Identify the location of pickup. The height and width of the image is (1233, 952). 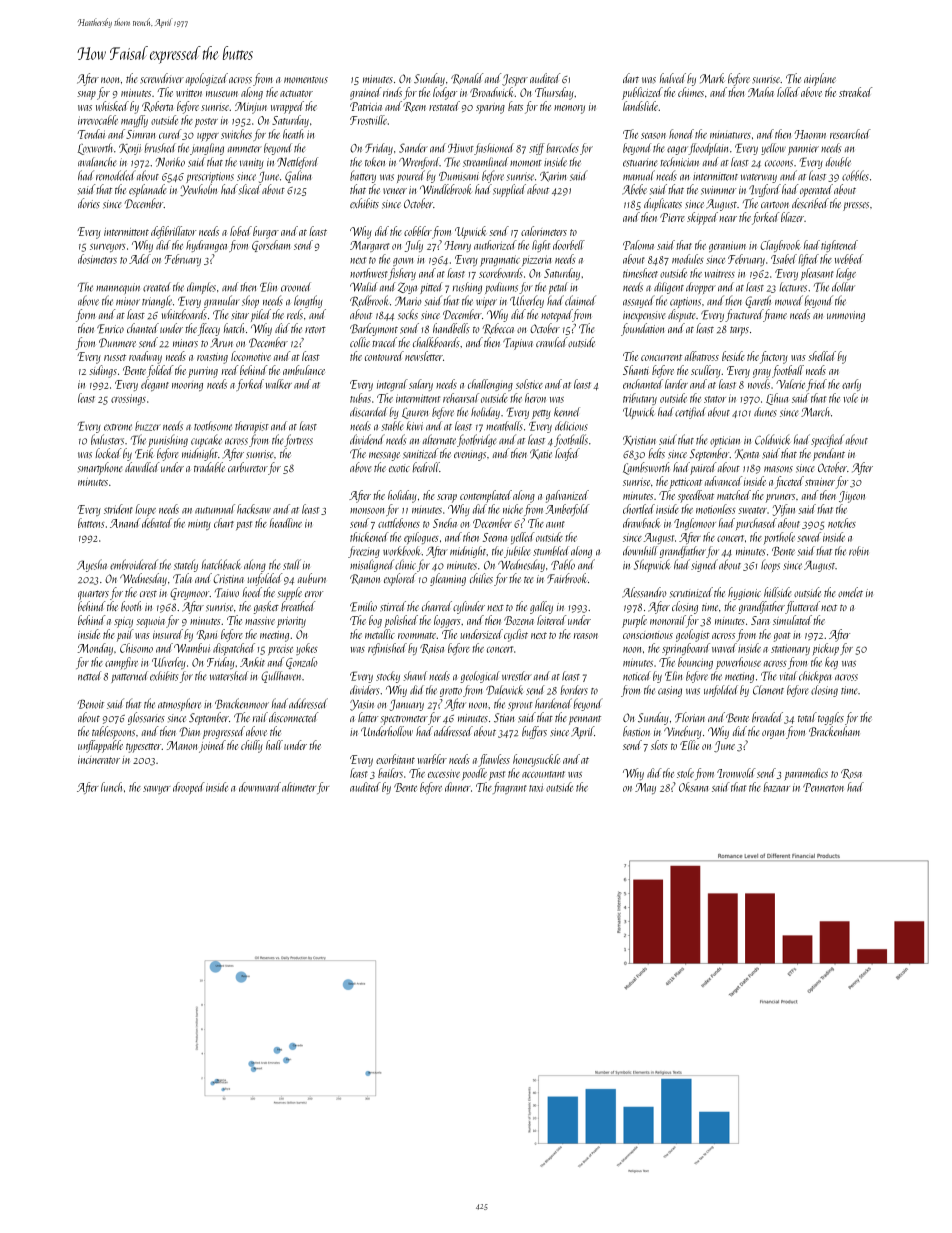
(825, 649).
